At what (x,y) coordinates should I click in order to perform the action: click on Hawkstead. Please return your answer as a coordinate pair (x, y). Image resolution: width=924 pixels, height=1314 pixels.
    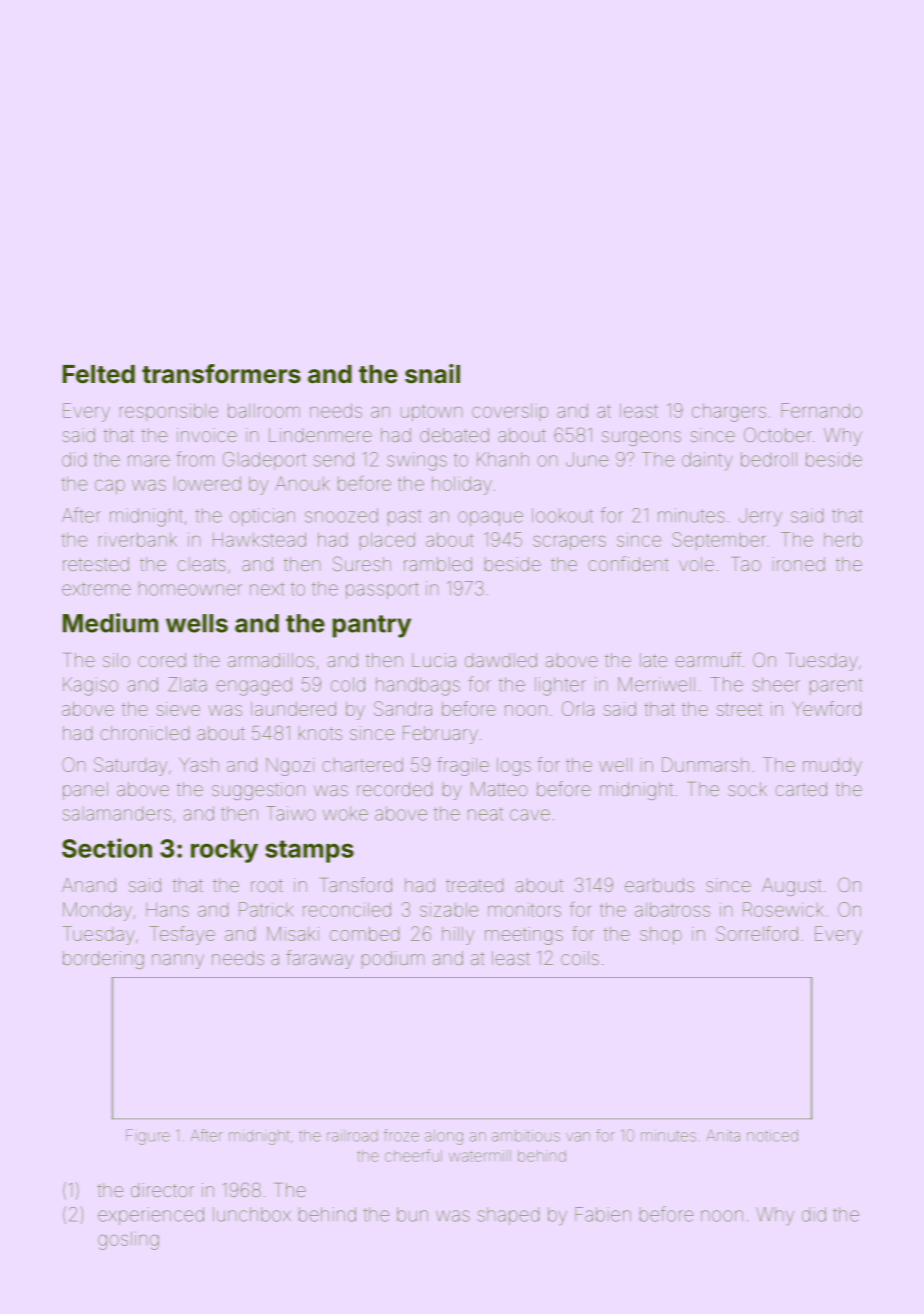
    Looking at the image, I should click on (259, 539).
